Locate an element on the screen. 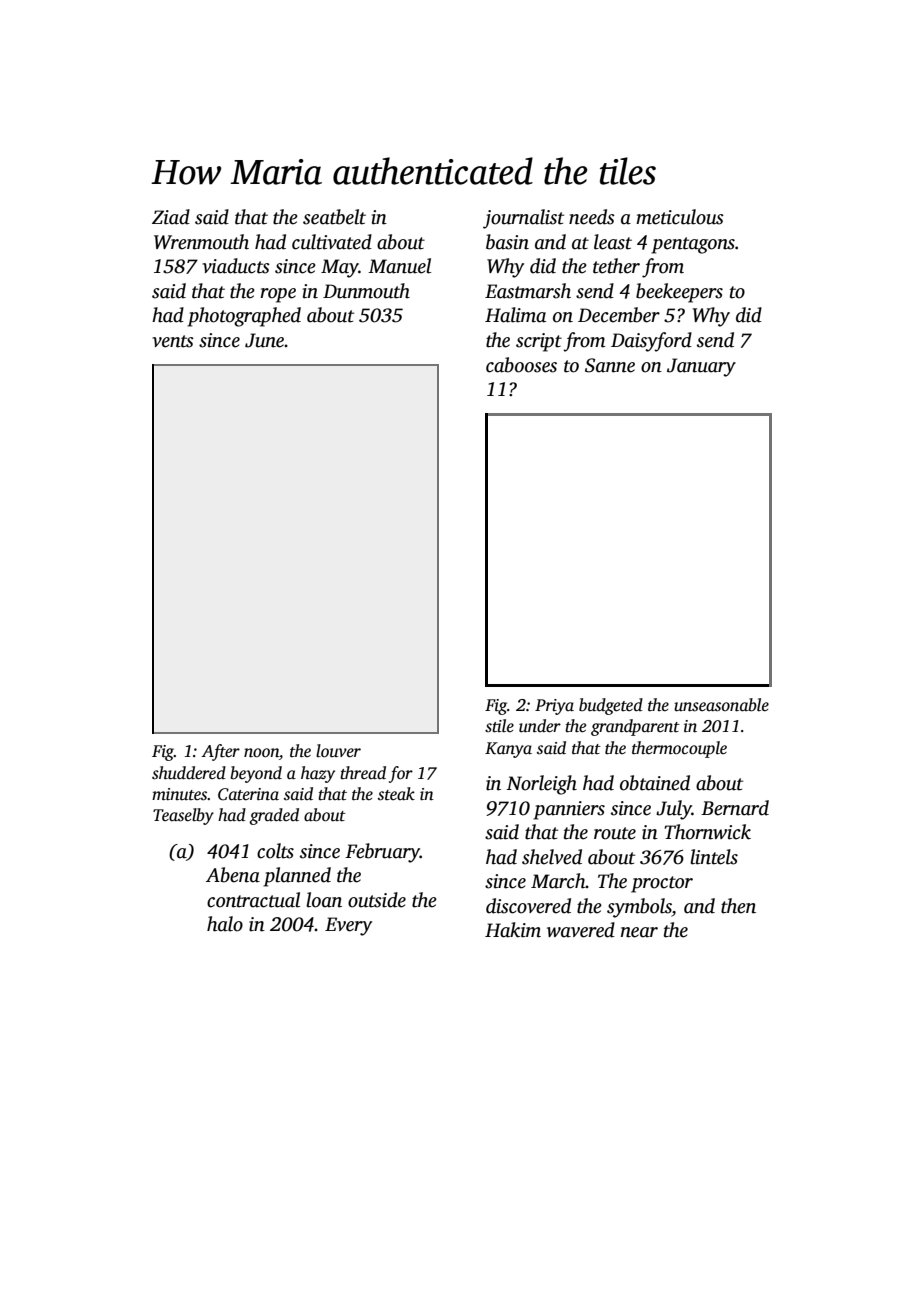 Image resolution: width=924 pixels, height=1311 pixels. steak is located at coordinates (396, 794).
